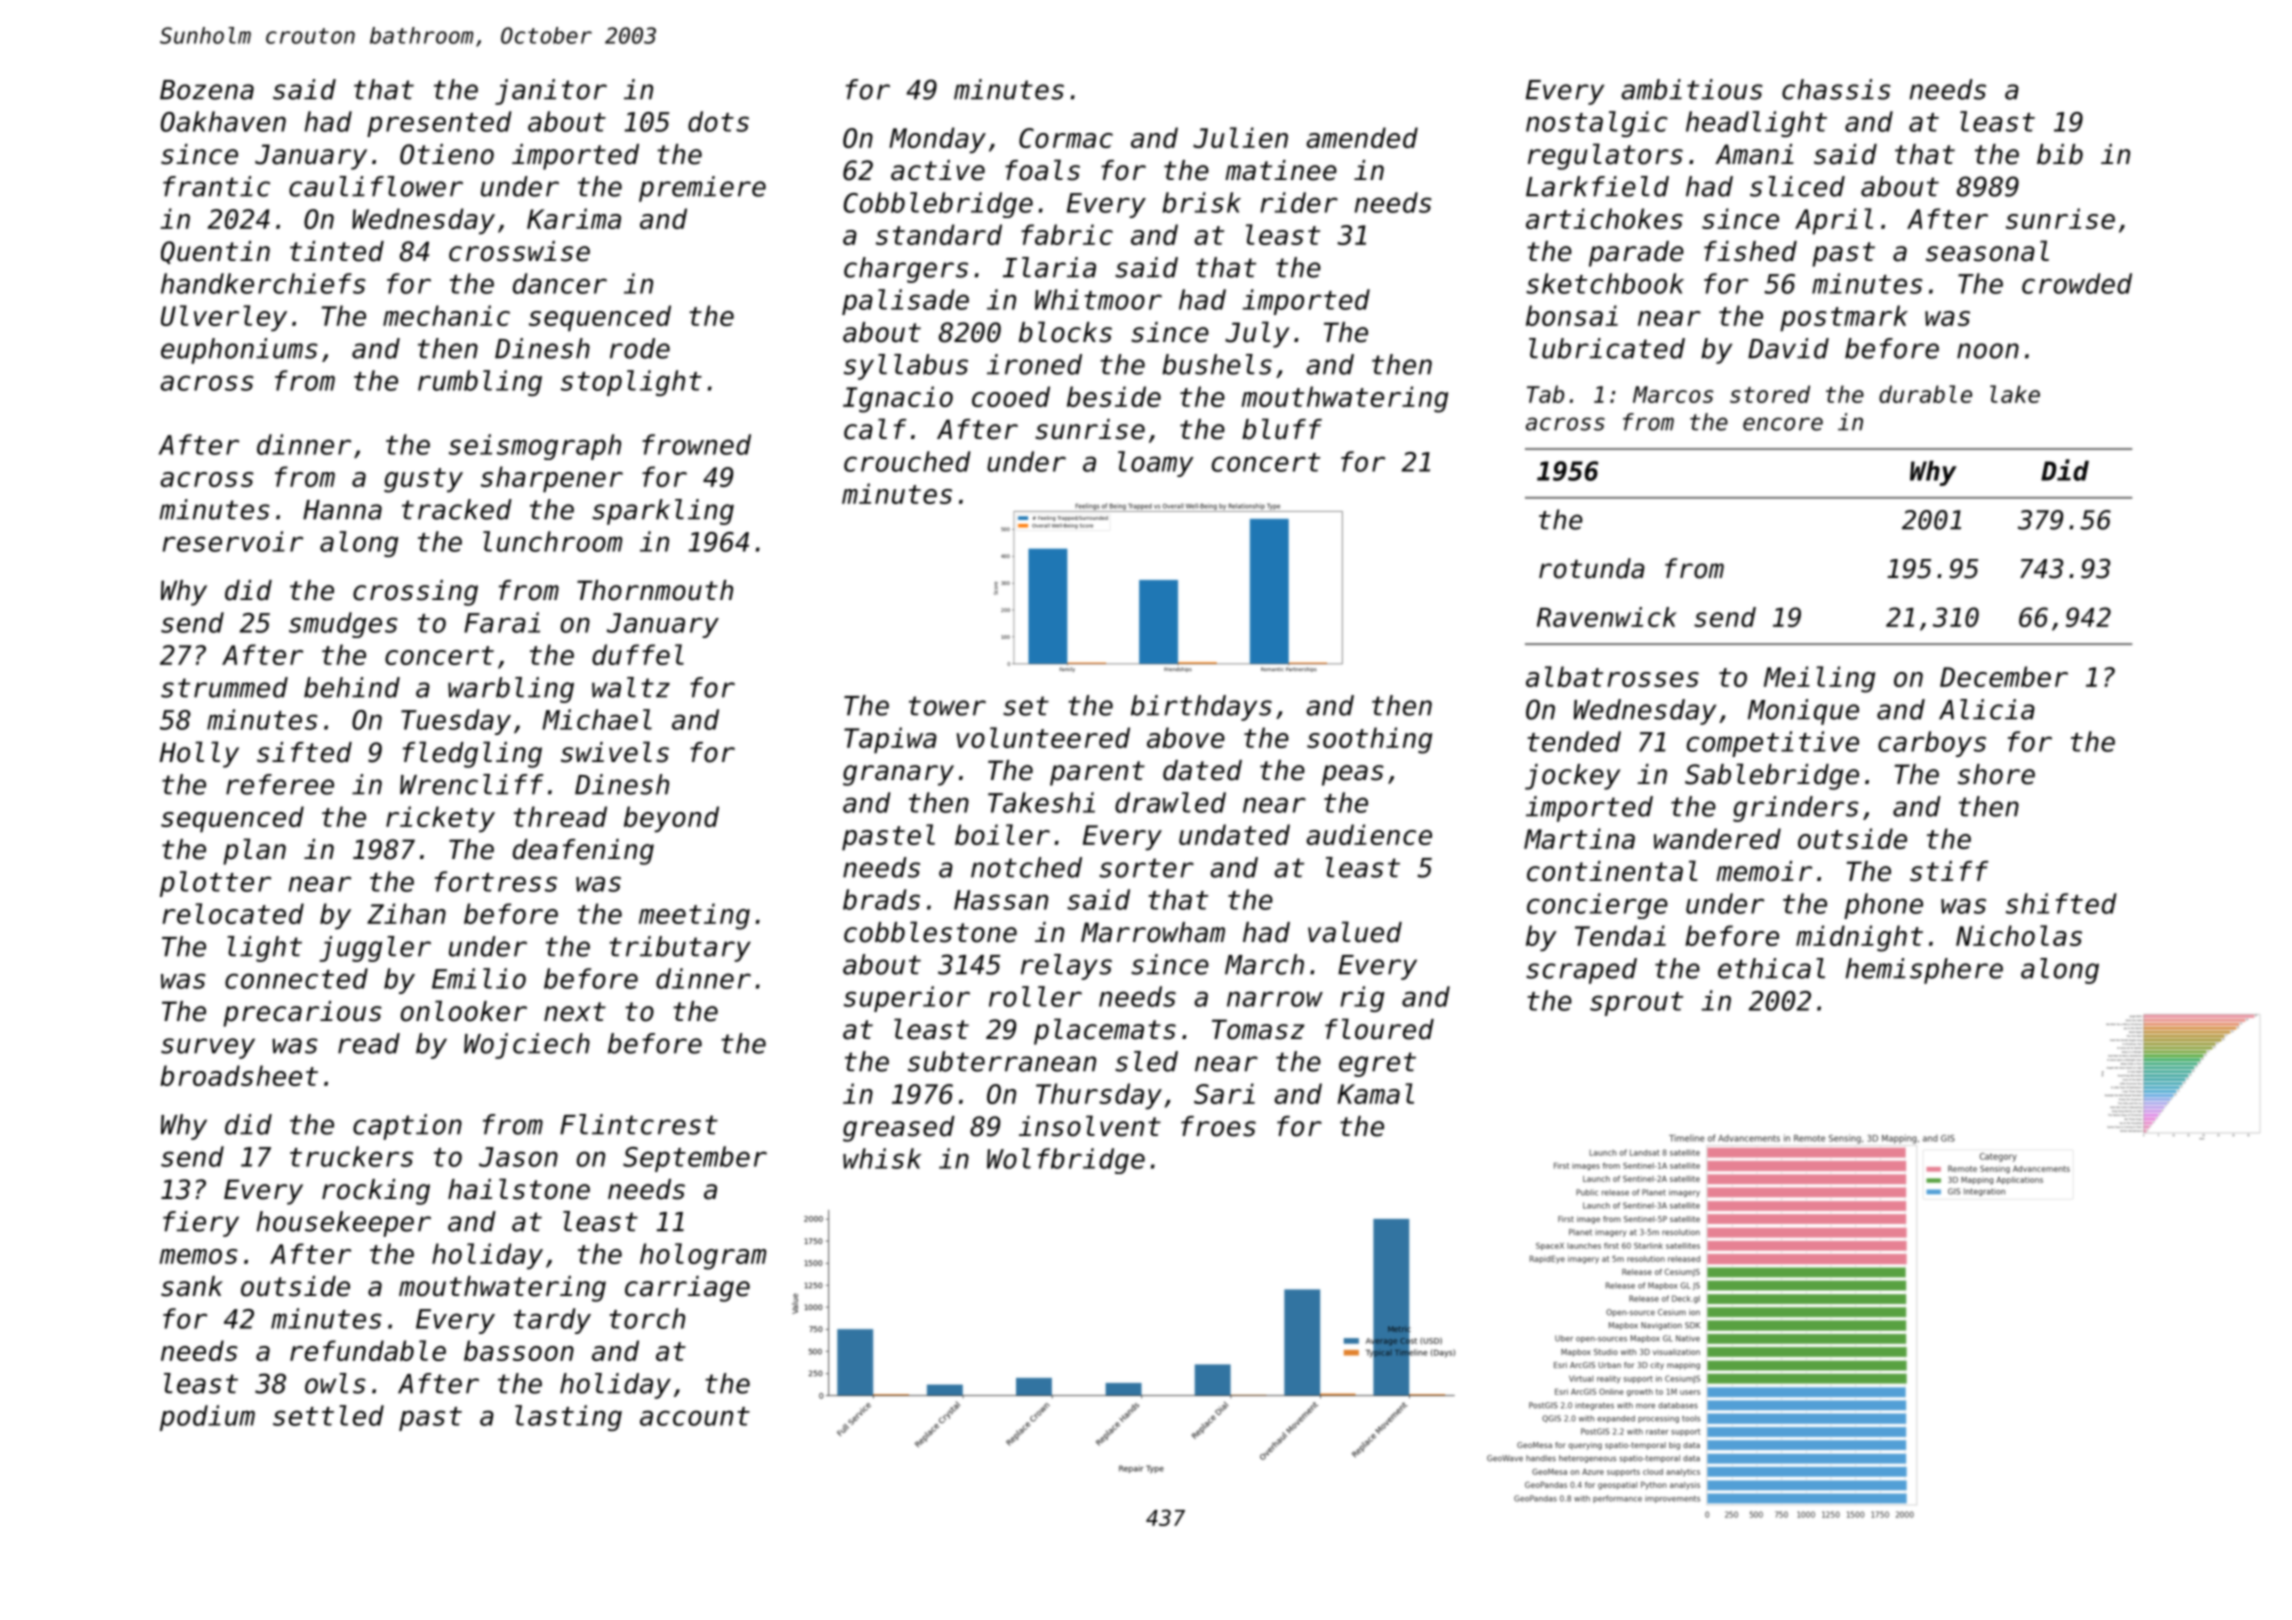 This page has height=1620, width=2292. Describe the element at coordinates (224, 687) in the page. I see `strummed` at that location.
